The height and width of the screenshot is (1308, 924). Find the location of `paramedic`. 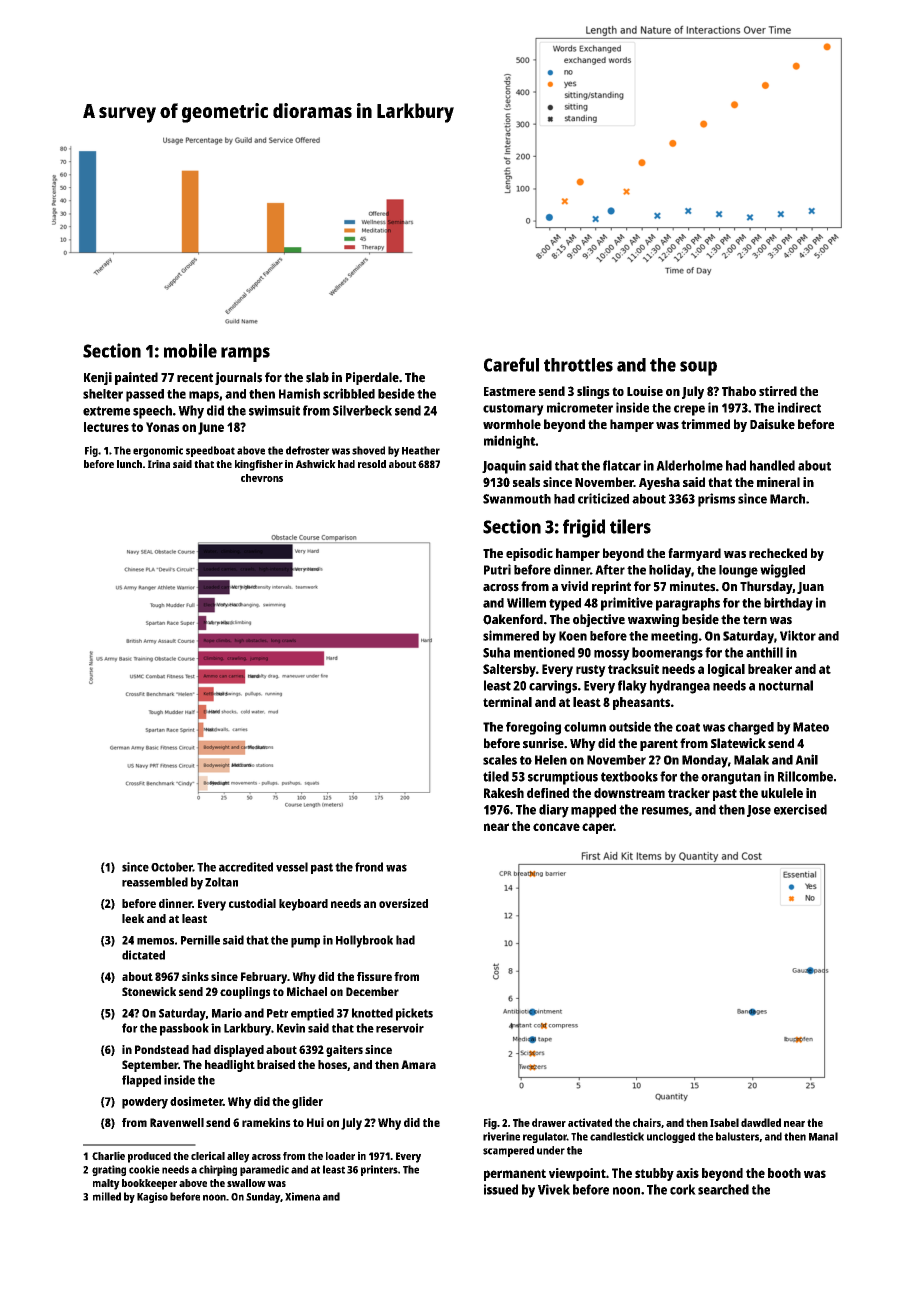

paramedic is located at coordinates (264, 1170).
